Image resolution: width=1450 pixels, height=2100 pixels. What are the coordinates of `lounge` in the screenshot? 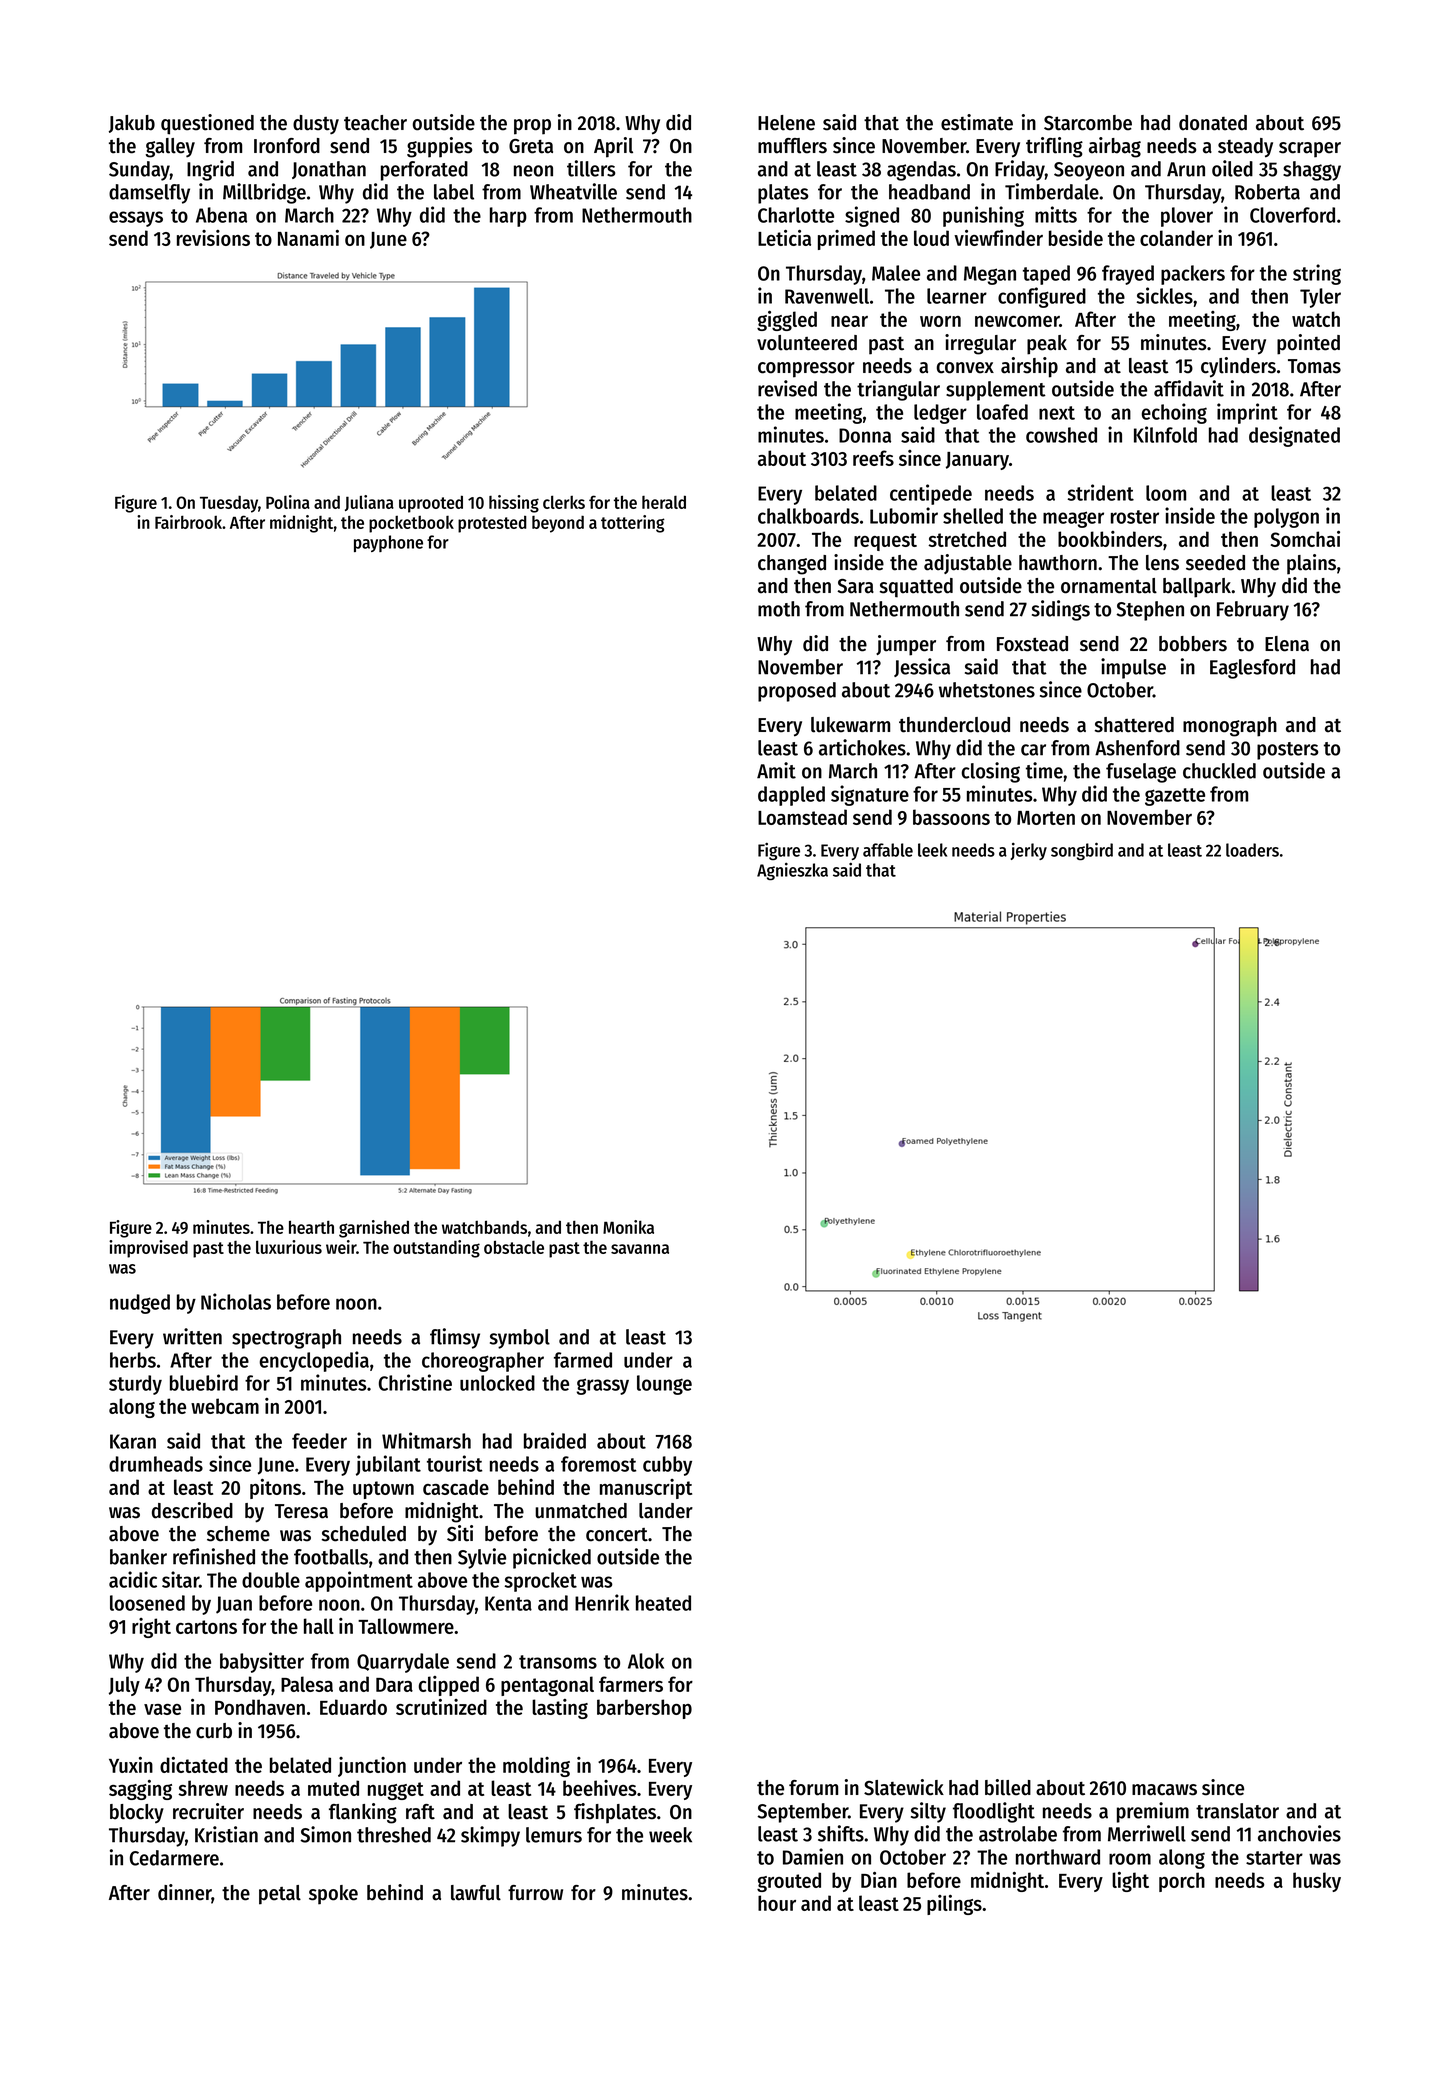 It's located at (664, 1385).
